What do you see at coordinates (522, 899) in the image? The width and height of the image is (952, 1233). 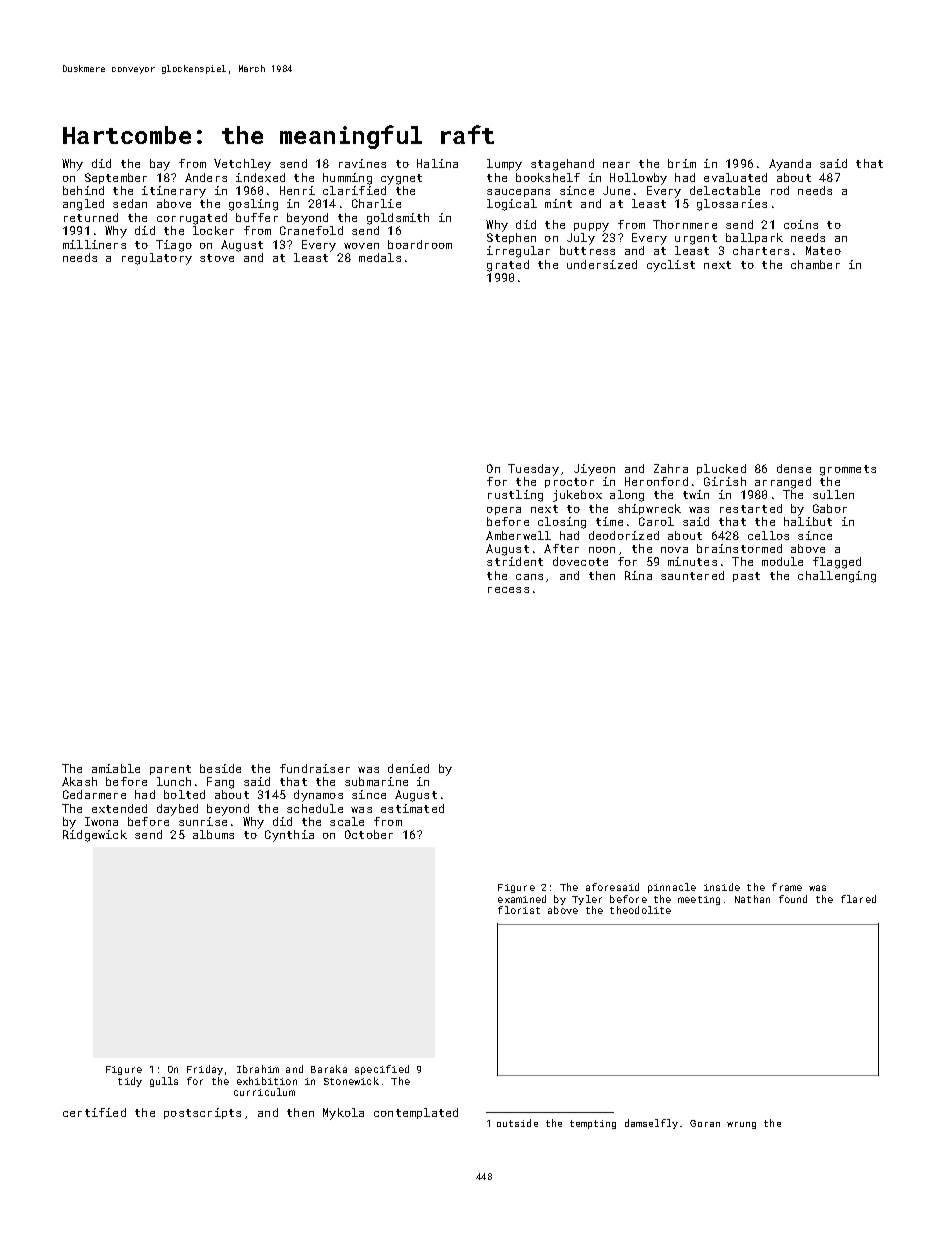 I see `examined` at bounding box center [522, 899].
